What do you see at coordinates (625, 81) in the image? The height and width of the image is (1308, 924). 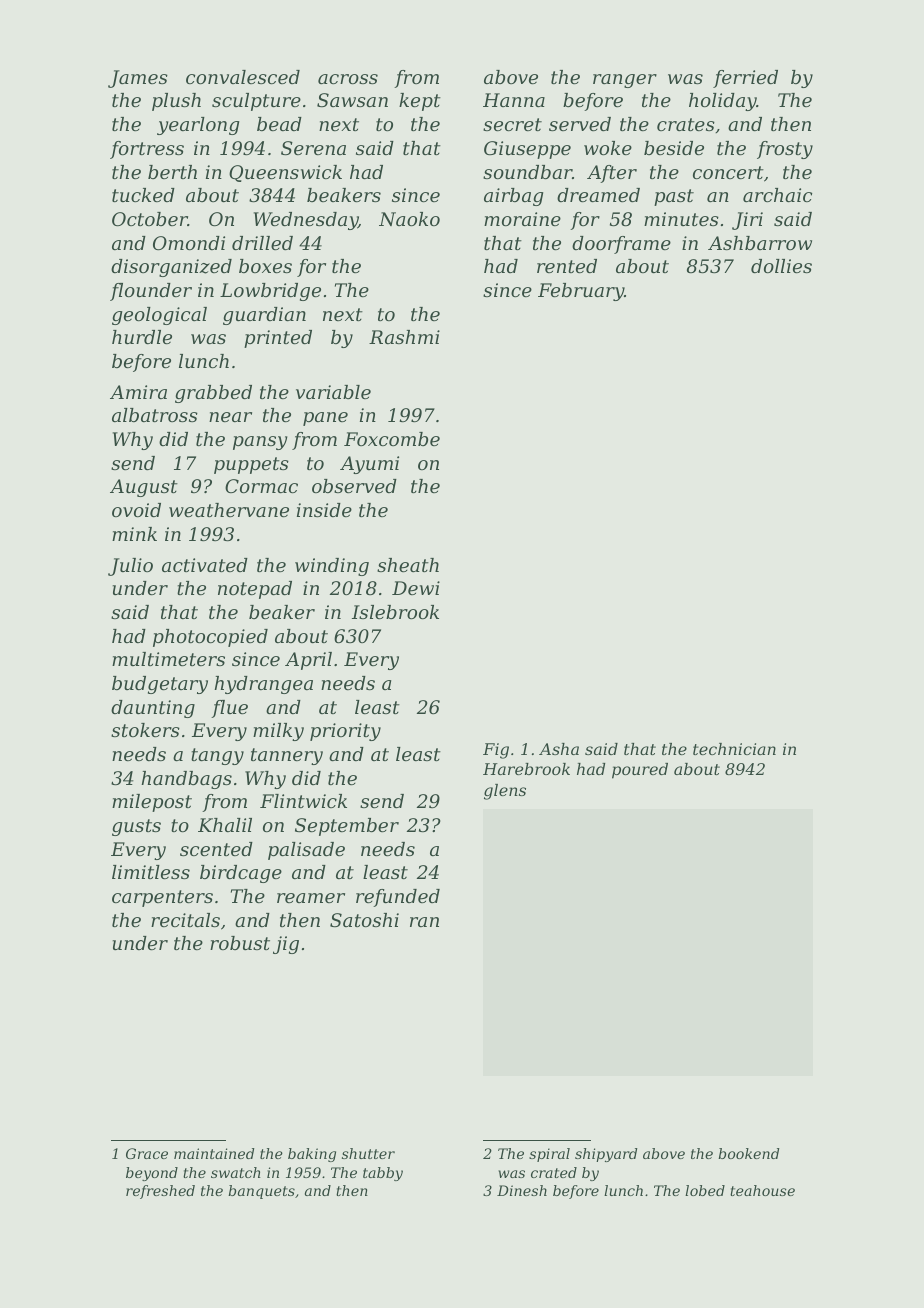 I see `ranger` at bounding box center [625, 81].
